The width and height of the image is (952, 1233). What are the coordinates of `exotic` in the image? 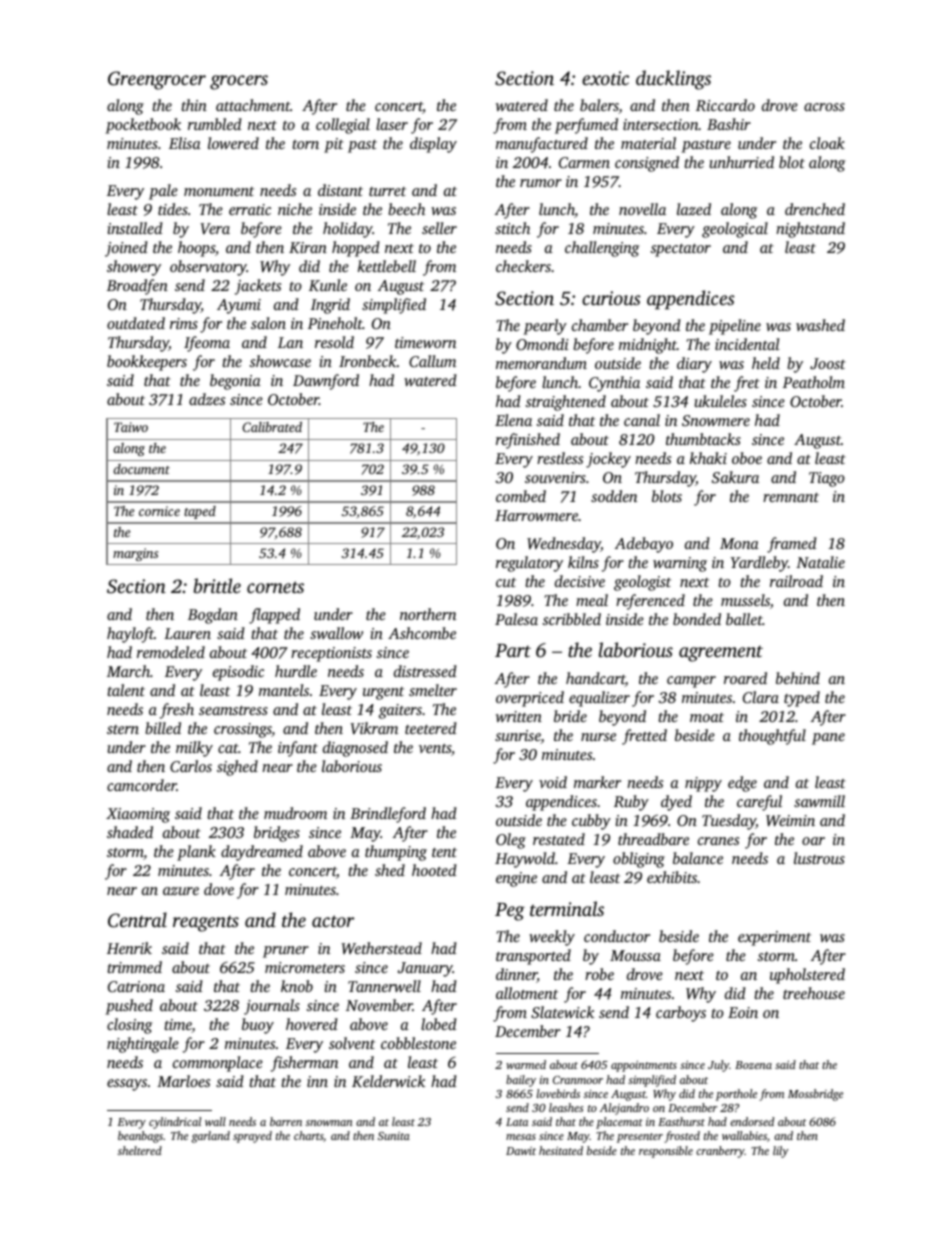 It's located at (605, 78).
